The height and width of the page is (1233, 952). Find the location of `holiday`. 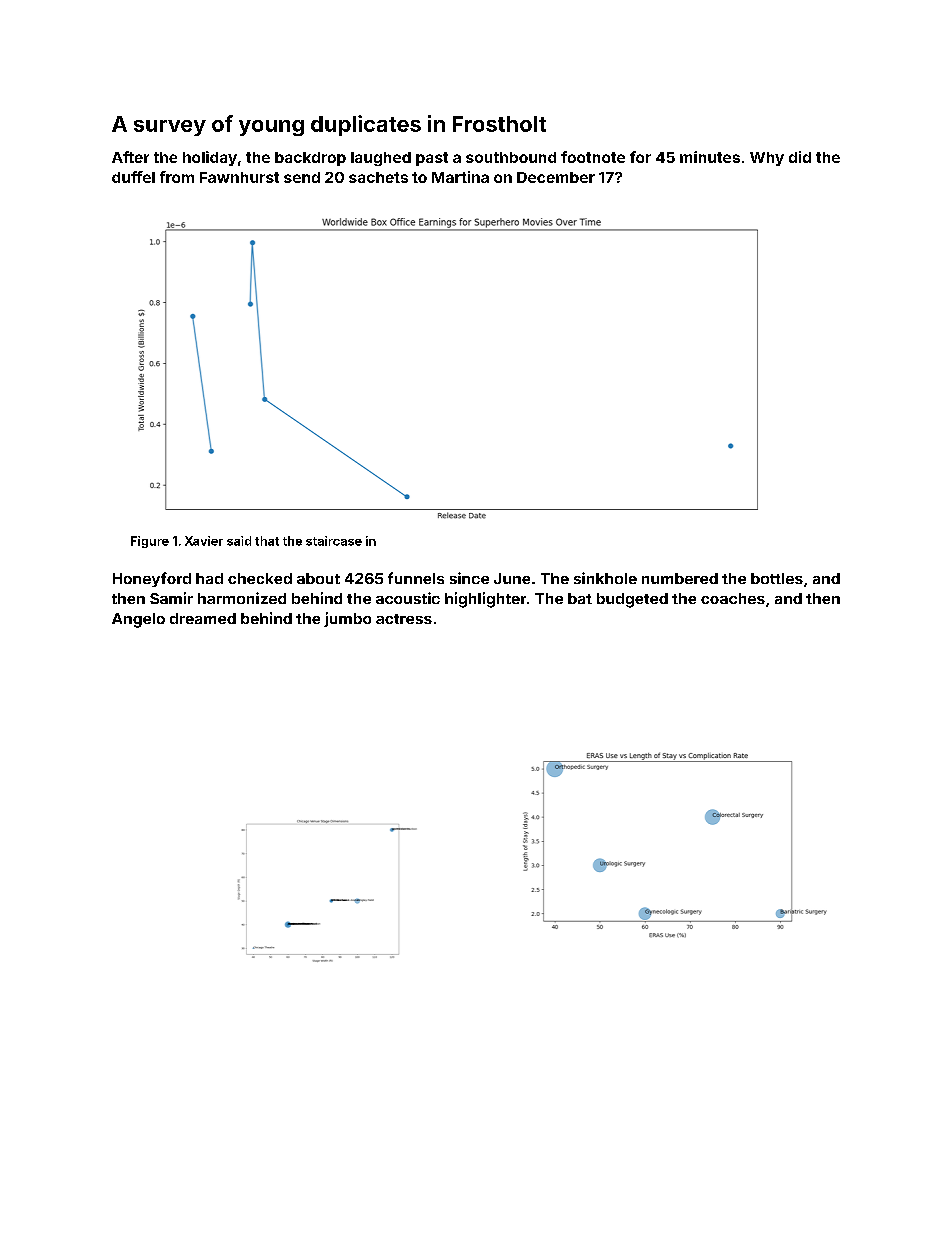

holiday is located at coordinates (210, 158).
